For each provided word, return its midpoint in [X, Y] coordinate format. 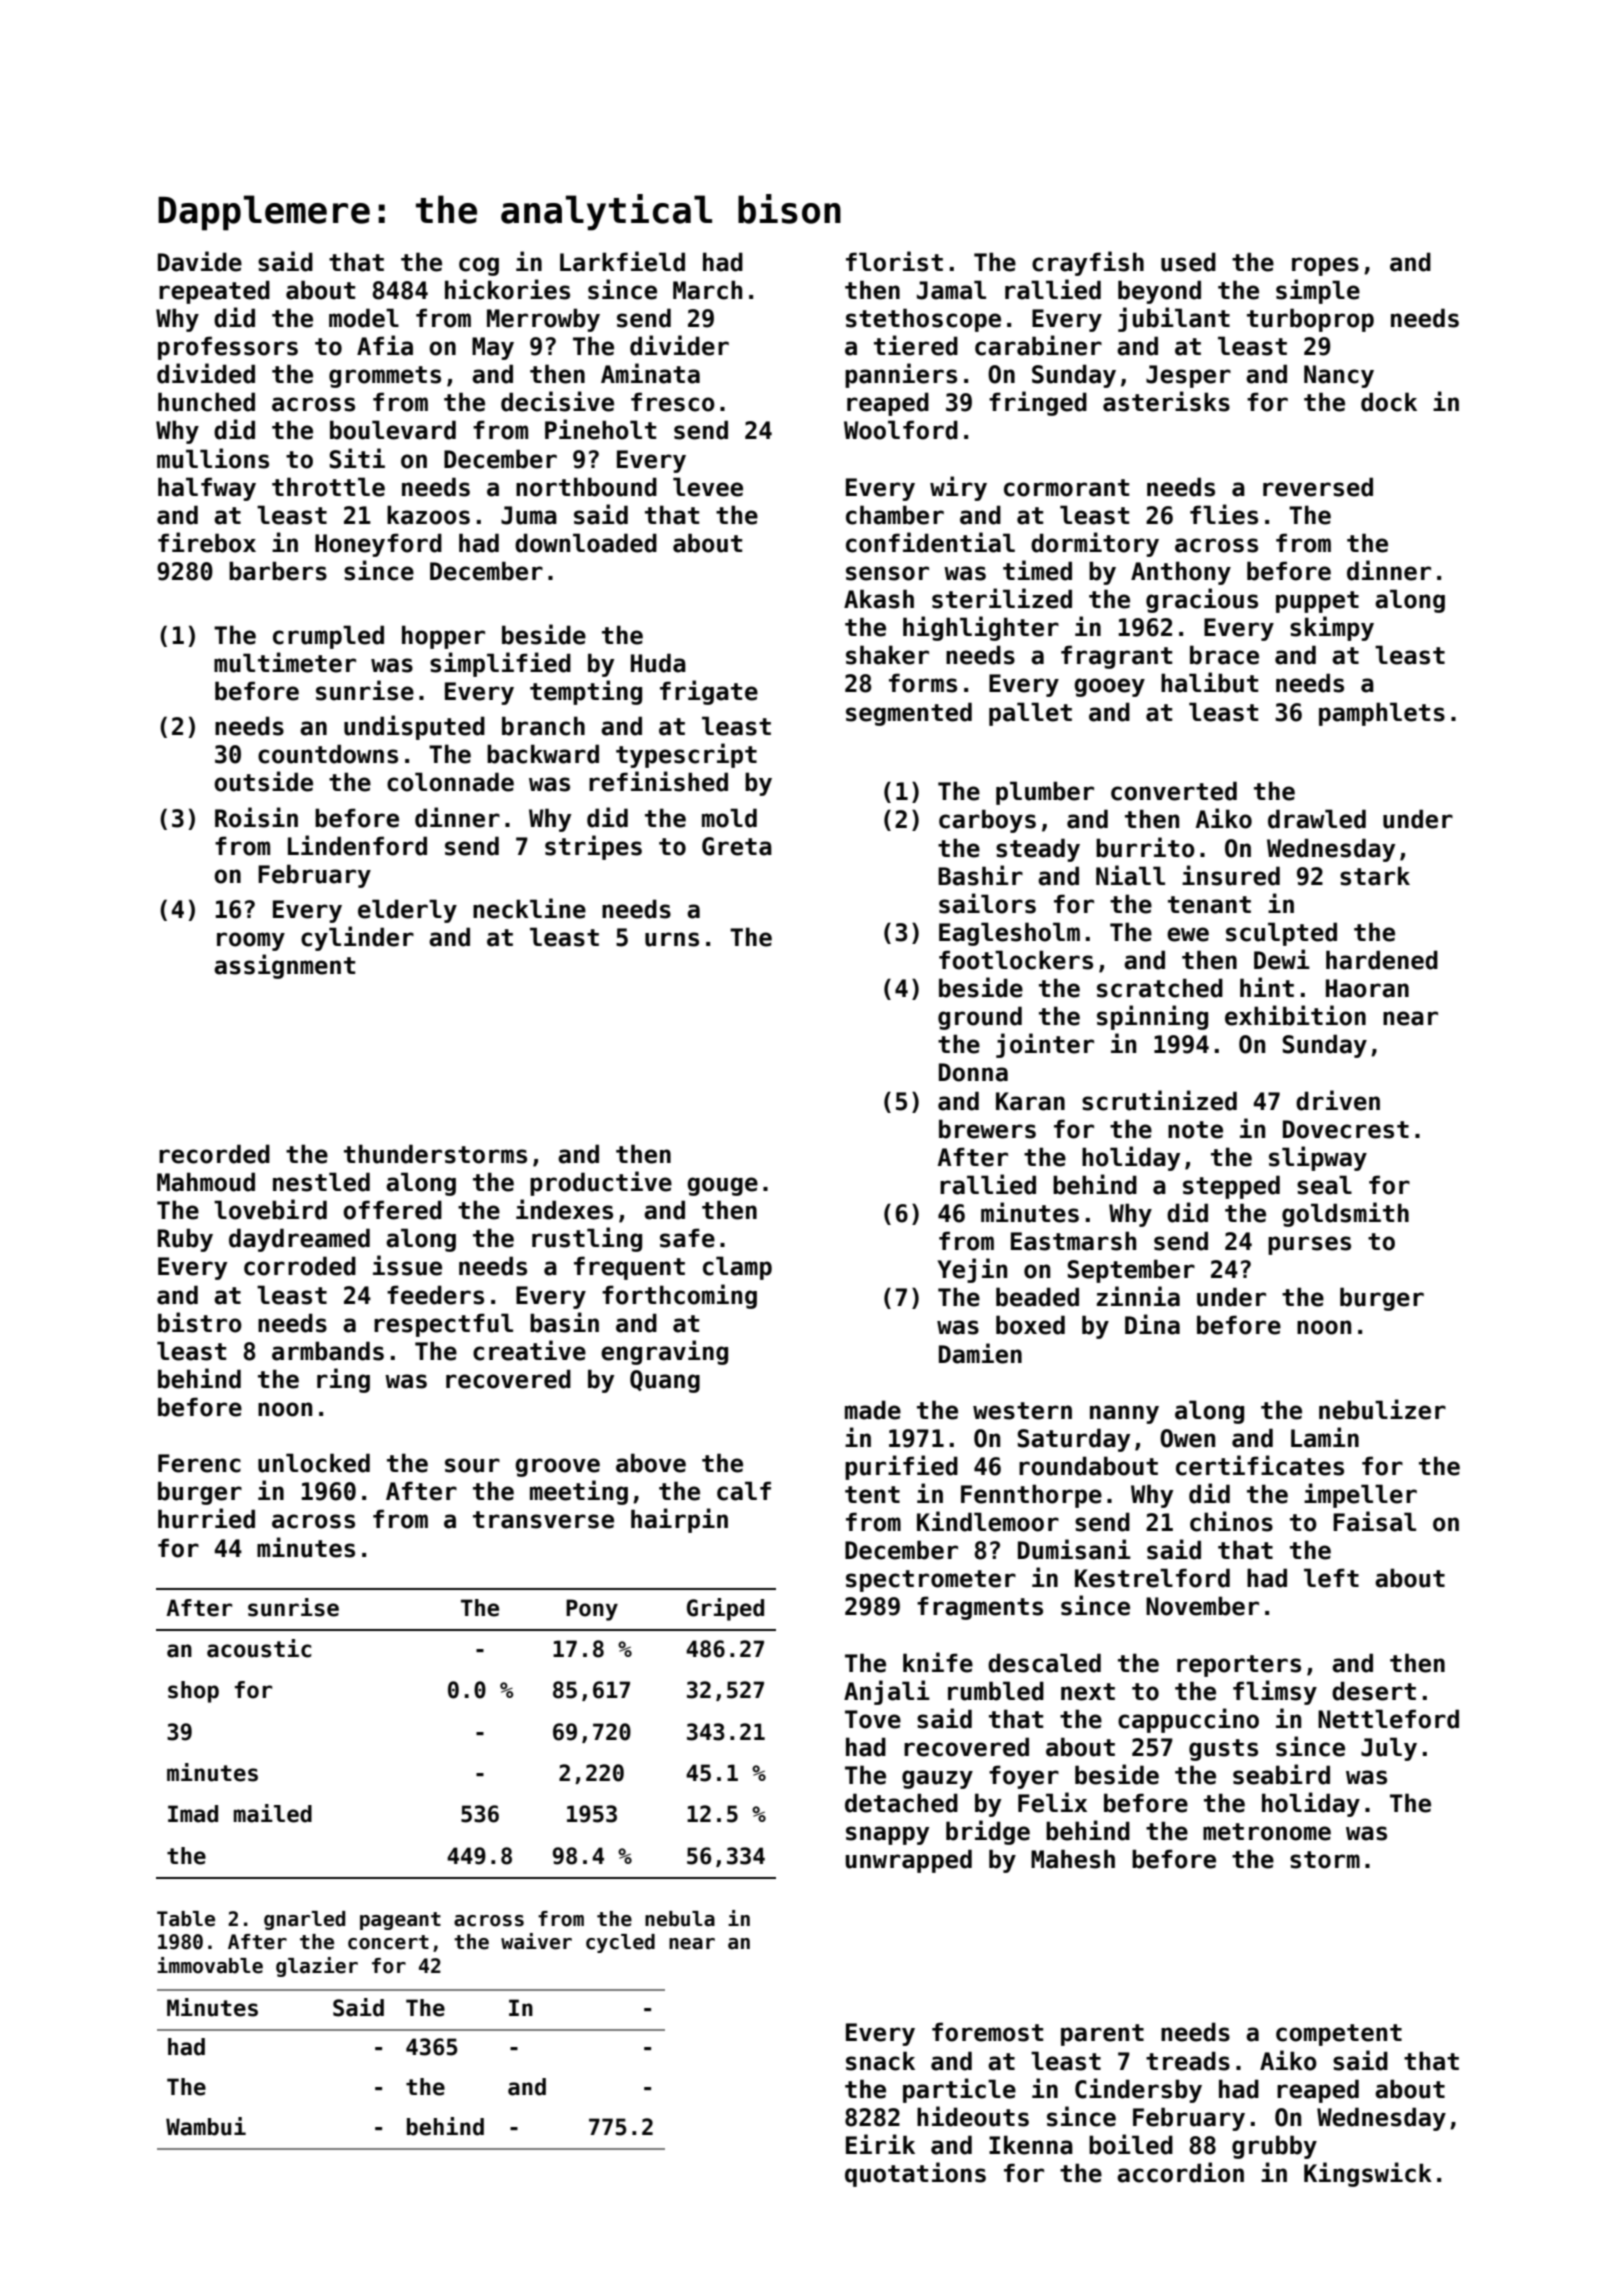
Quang [665, 1381]
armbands [328, 1351]
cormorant [1066, 488]
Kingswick [1368, 2174]
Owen [1187, 1438]
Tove [873, 1719]
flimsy [1275, 1692]
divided [206, 373]
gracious [1202, 600]
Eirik [880, 2144]
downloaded [586, 543]
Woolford [901, 430]
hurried [206, 1518]
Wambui [206, 2126]
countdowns [328, 754]
